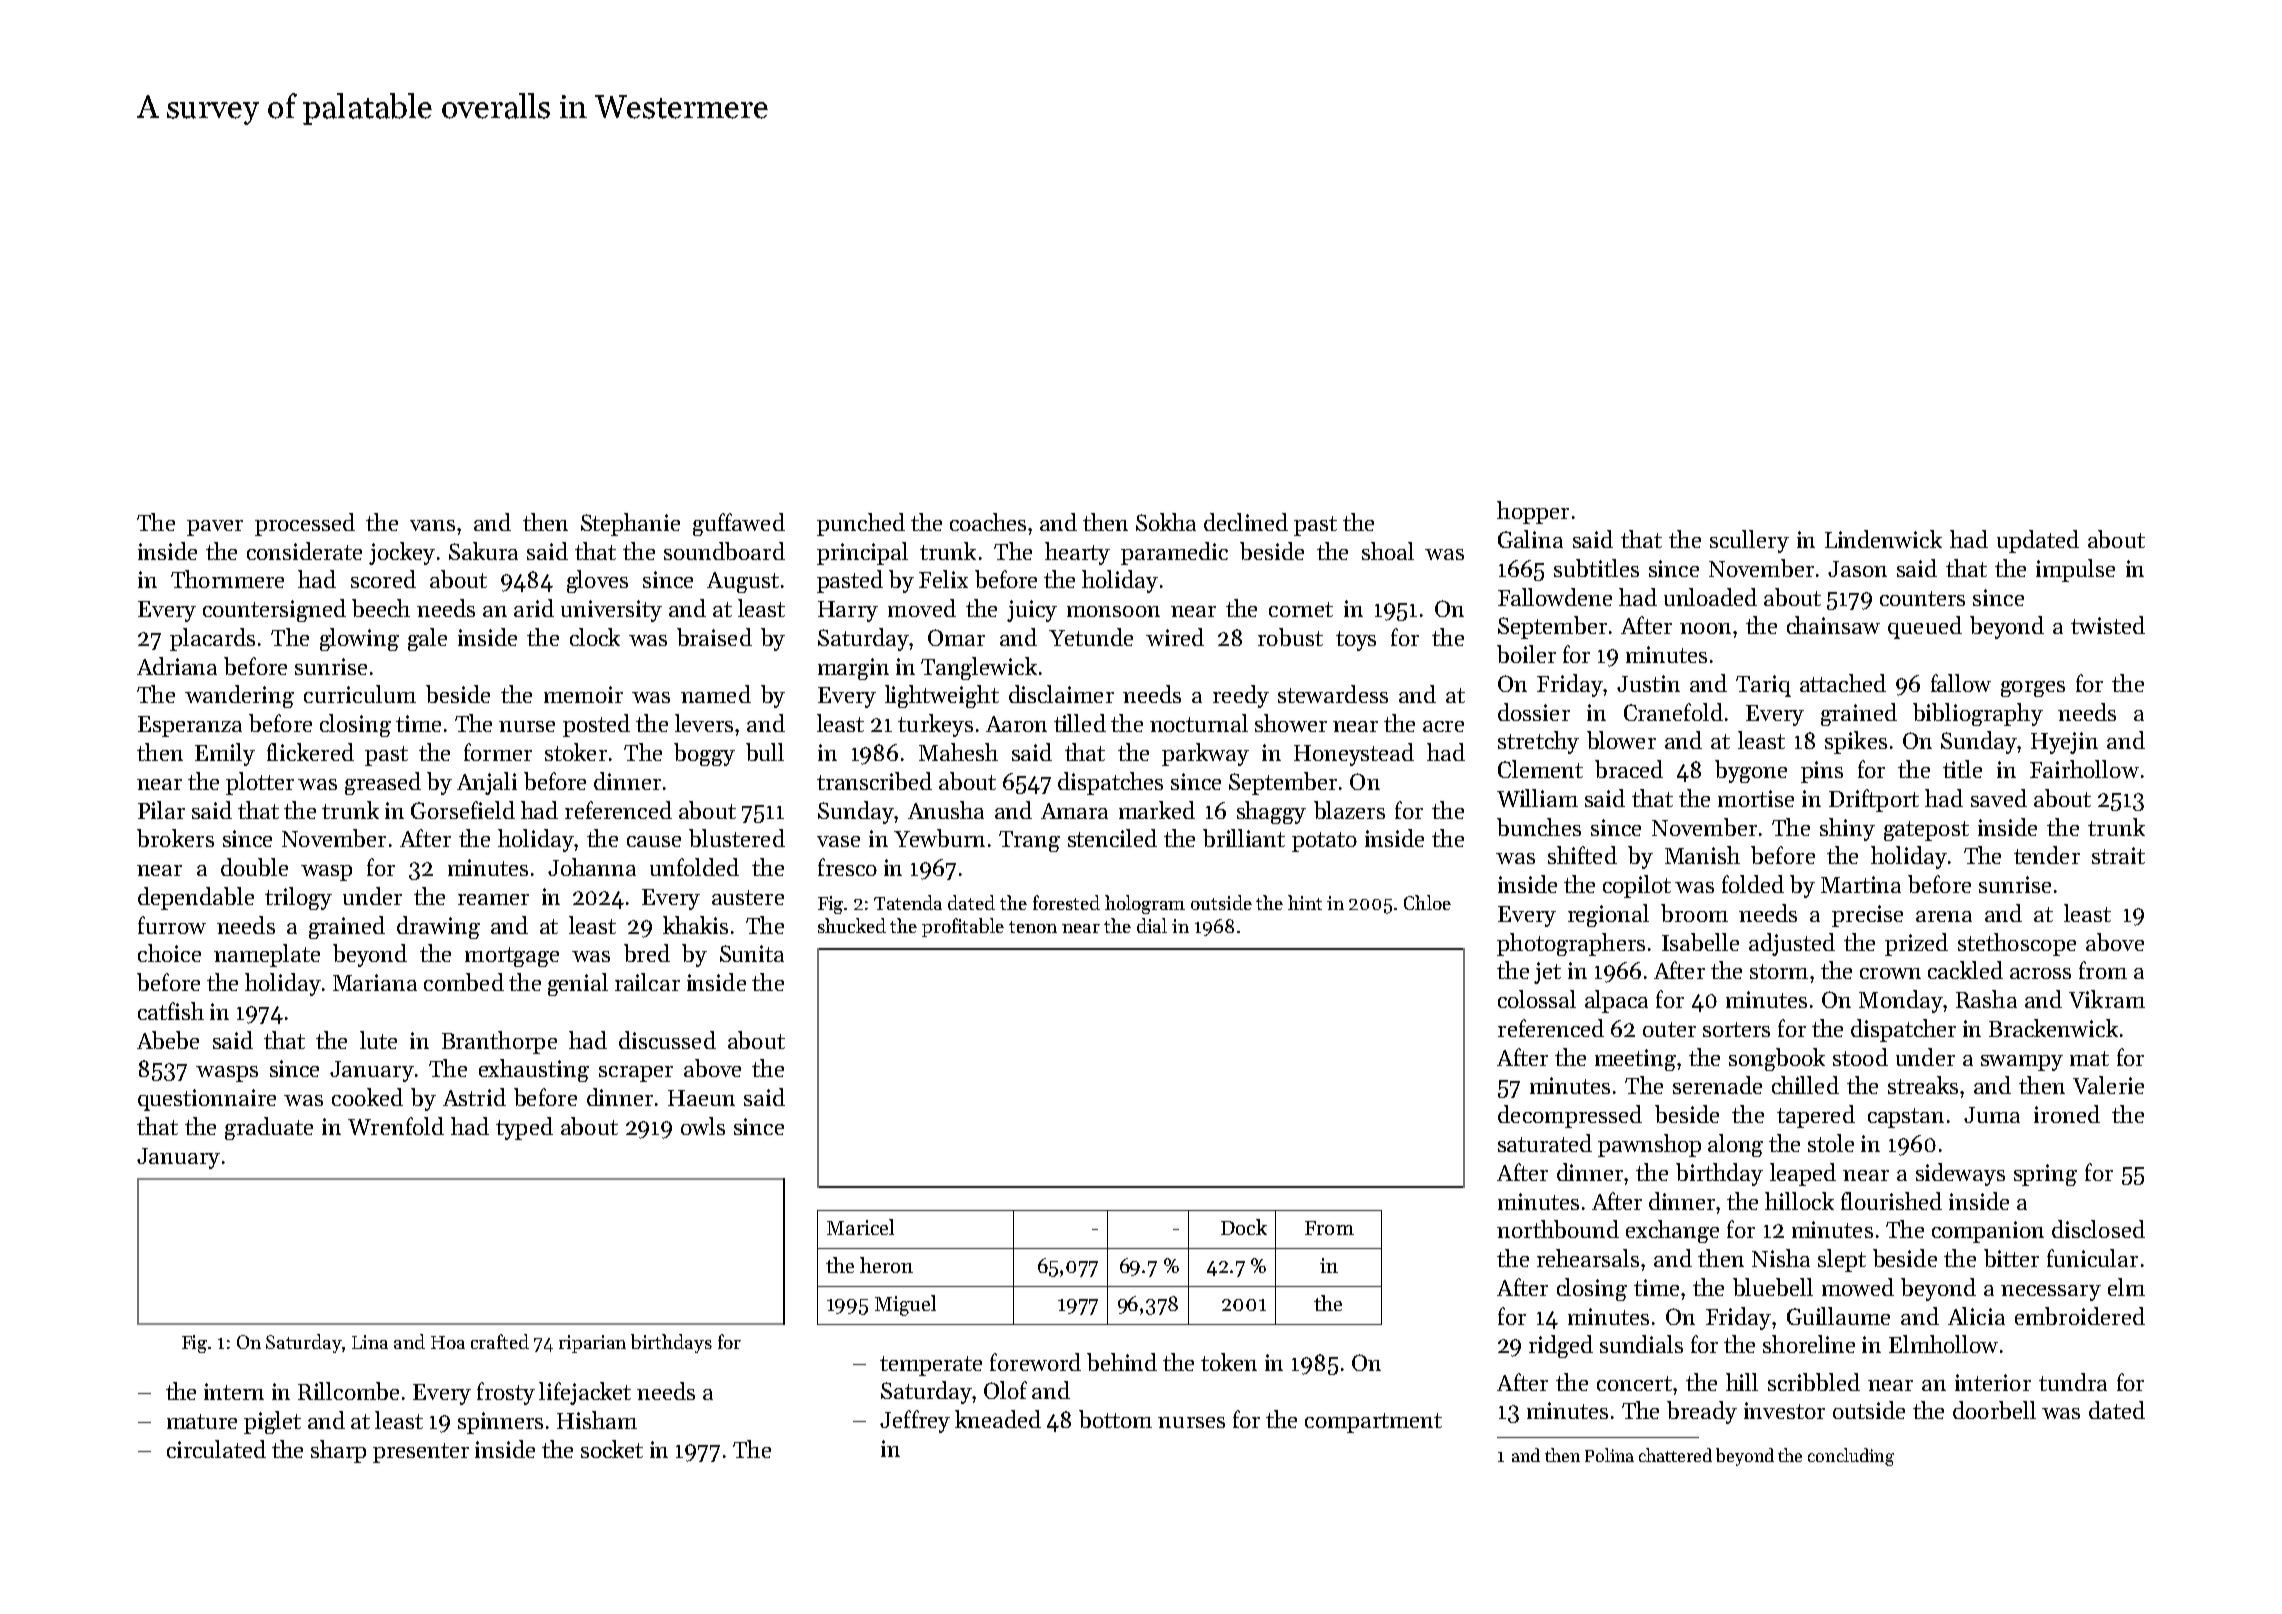 This page has height=1614, width=2282. Describe the element at coordinates (861, 524) in the page. I see `punched` at that location.
